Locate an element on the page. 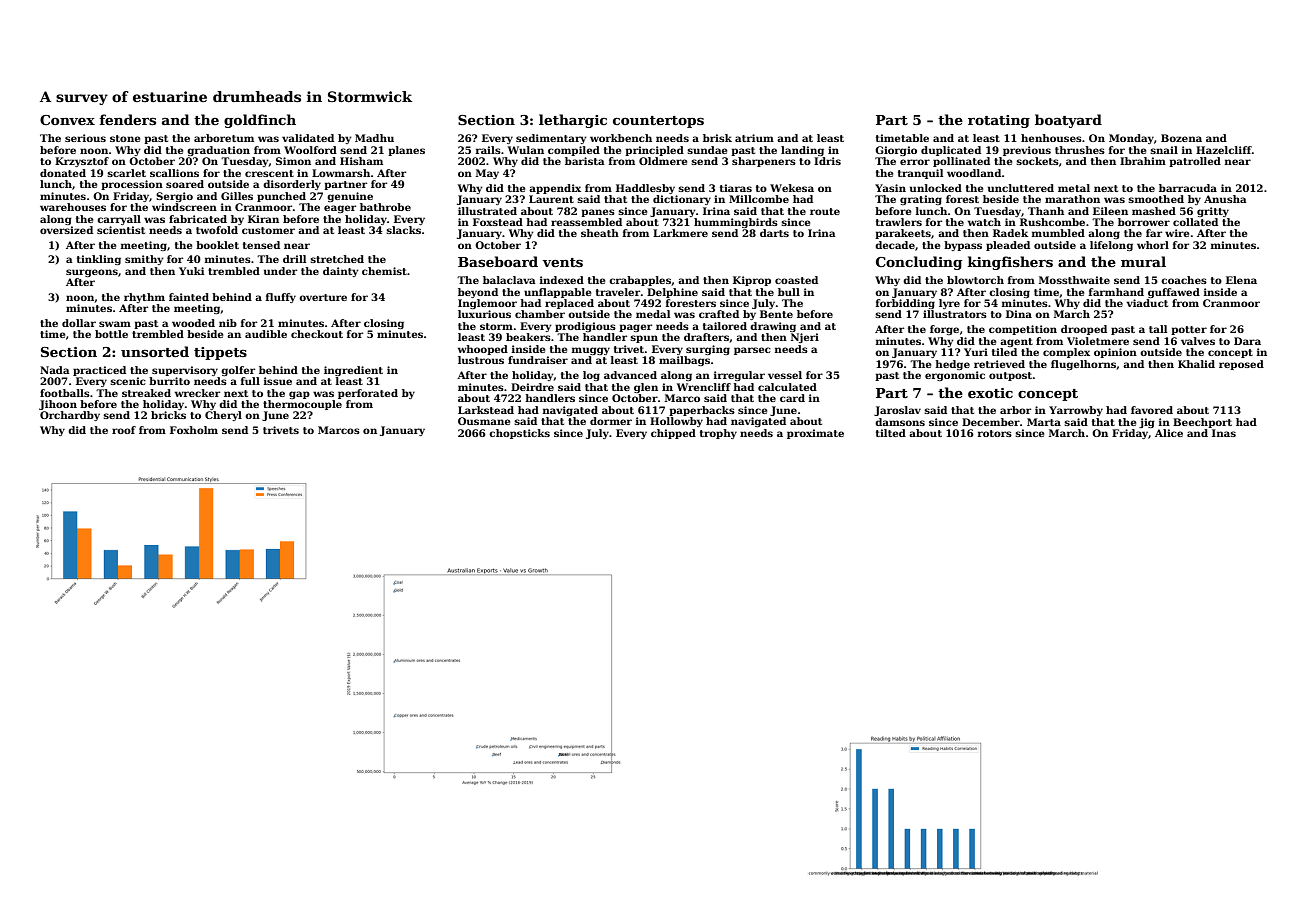 This page has width=1308, height=924. barista is located at coordinates (585, 161).
